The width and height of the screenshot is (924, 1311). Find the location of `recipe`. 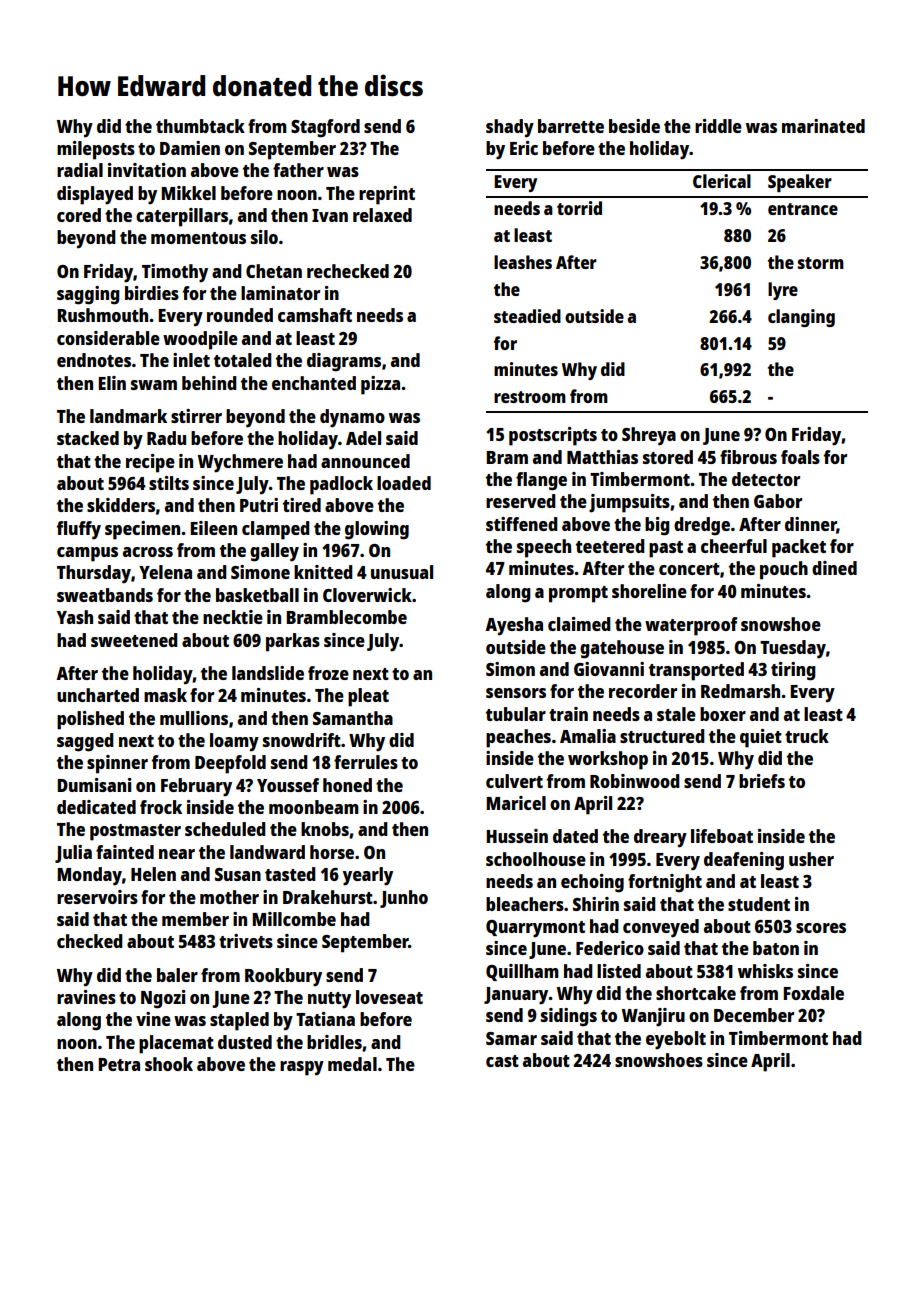

recipe is located at coordinates (150, 463).
